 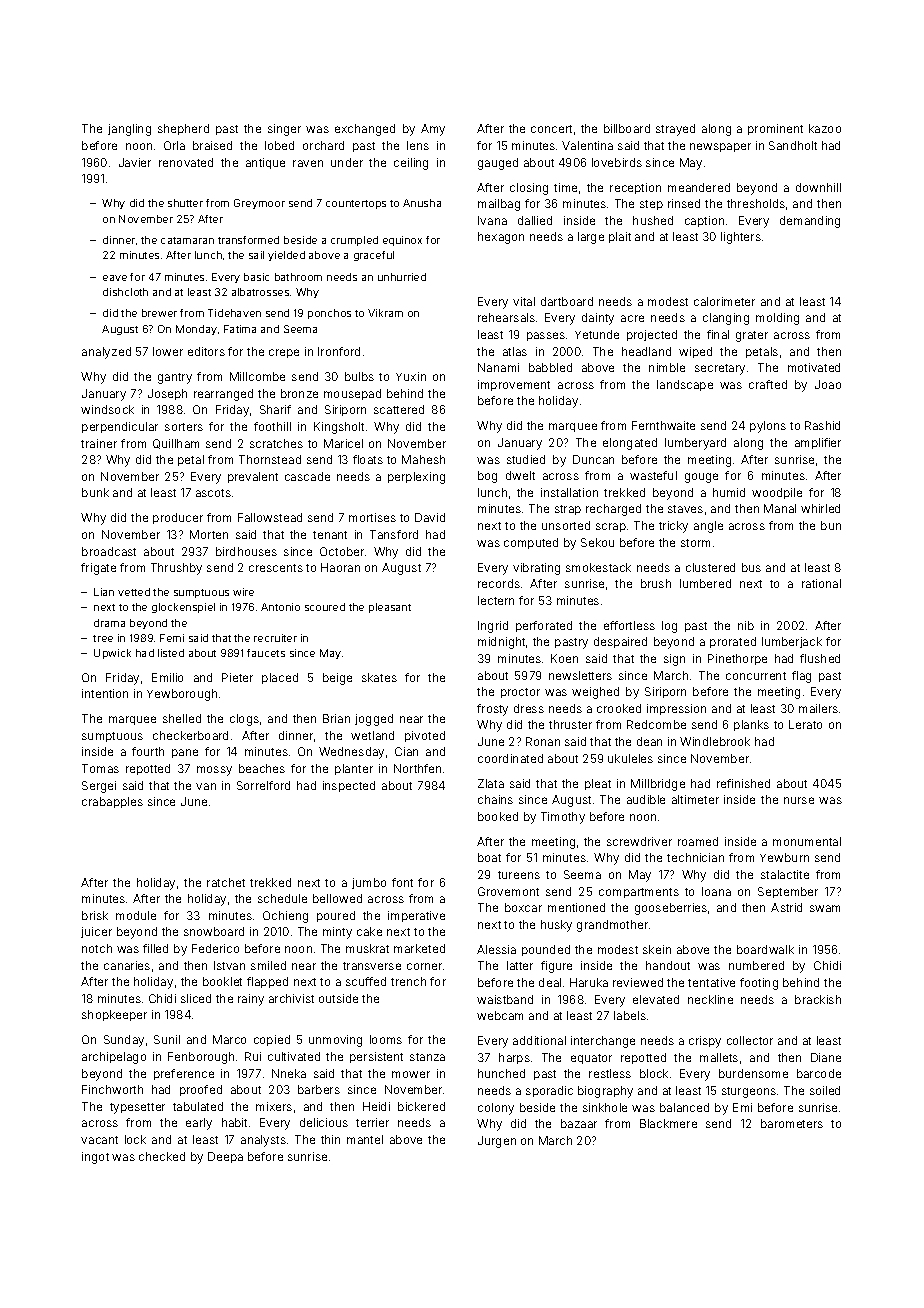 What do you see at coordinates (536, 569) in the page?
I see `vibrating` at bounding box center [536, 569].
